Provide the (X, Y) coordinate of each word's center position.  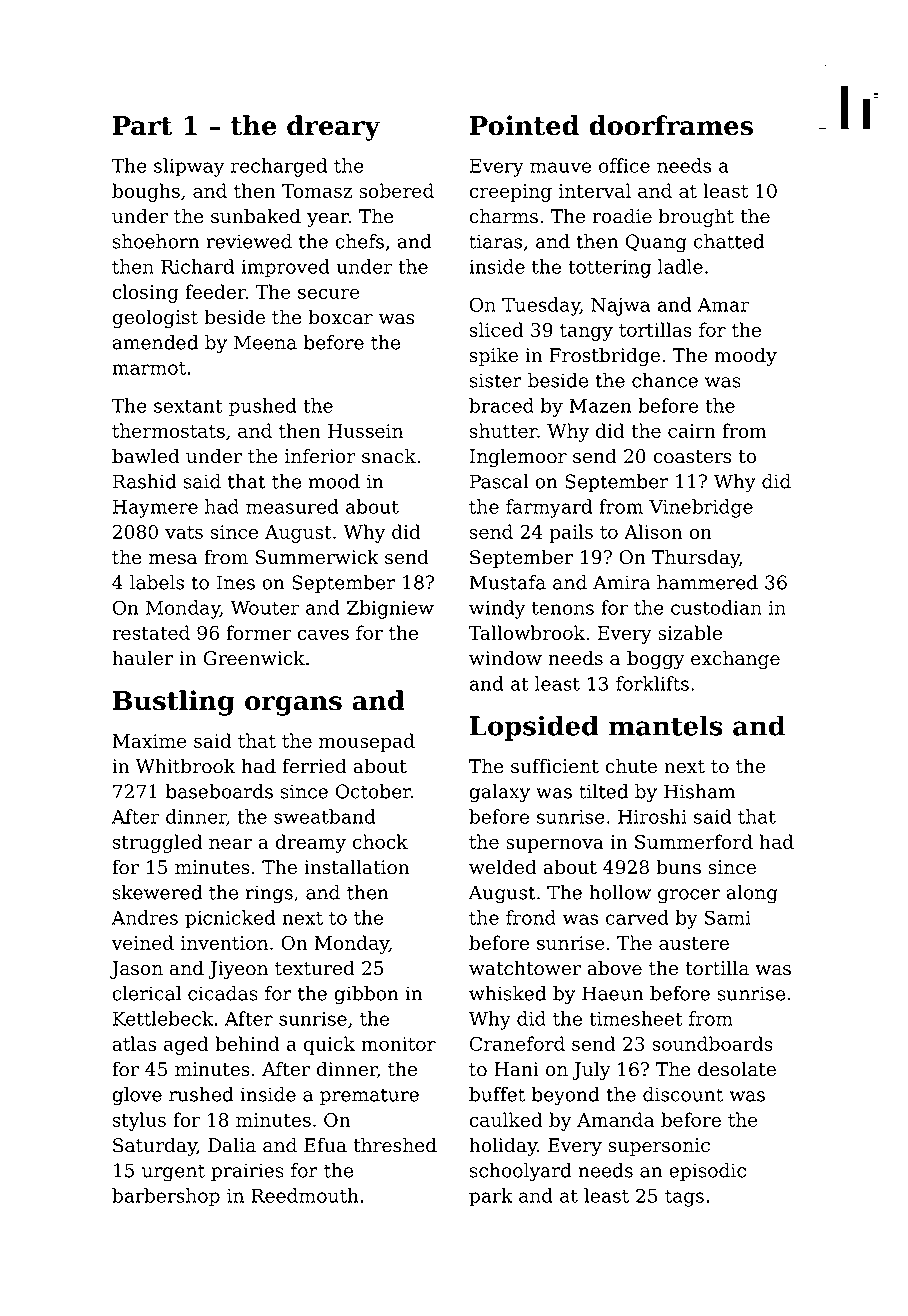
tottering (609, 269)
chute (631, 766)
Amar (723, 305)
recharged (279, 167)
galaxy (499, 793)
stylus (139, 1121)
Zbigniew (390, 609)
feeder (215, 291)
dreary (333, 128)
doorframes (671, 125)
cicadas (223, 993)
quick (329, 1045)
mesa (173, 559)
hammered (707, 582)
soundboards (713, 1043)
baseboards (219, 791)
